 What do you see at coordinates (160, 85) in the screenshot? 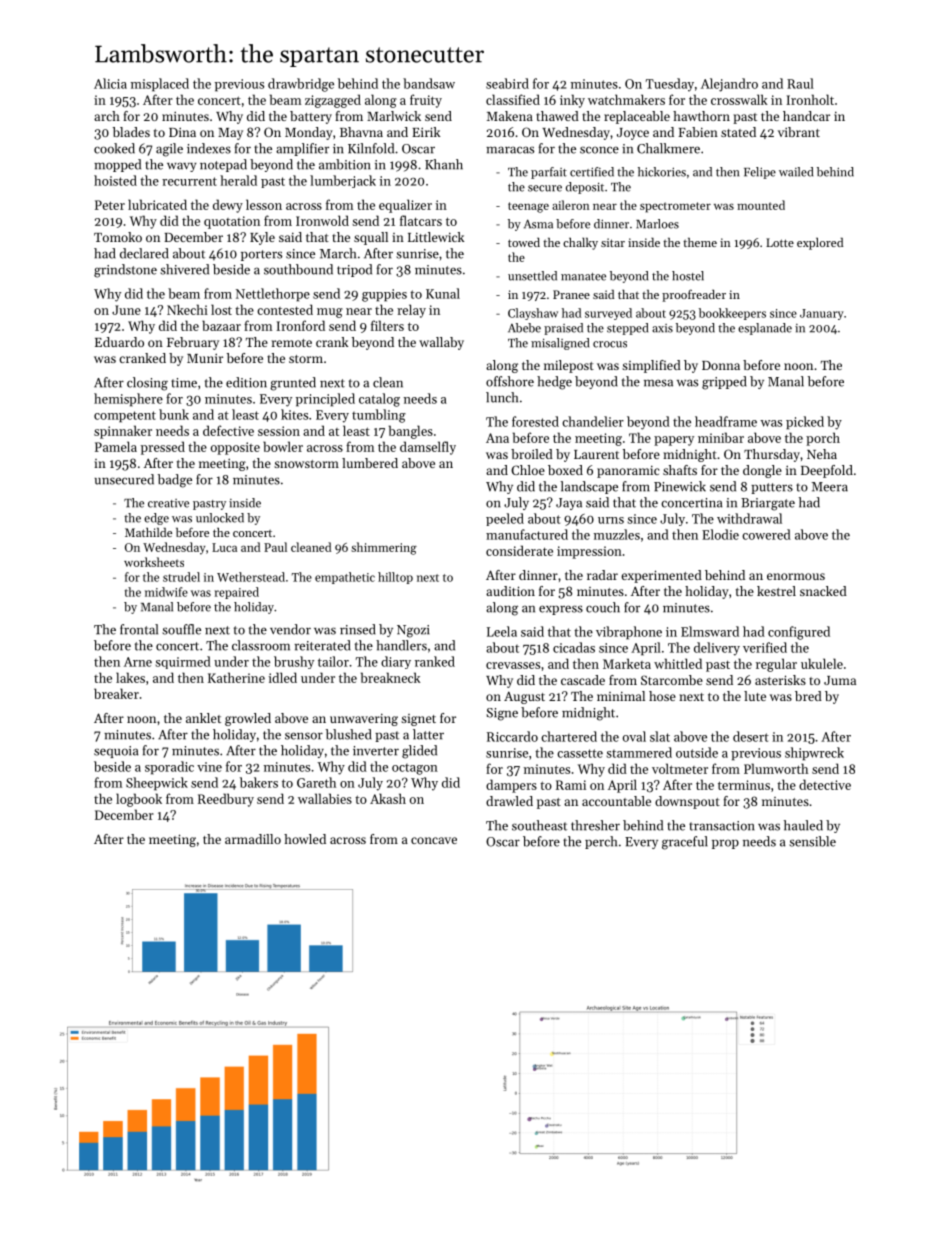
I see `misplaced` at bounding box center [160, 85].
